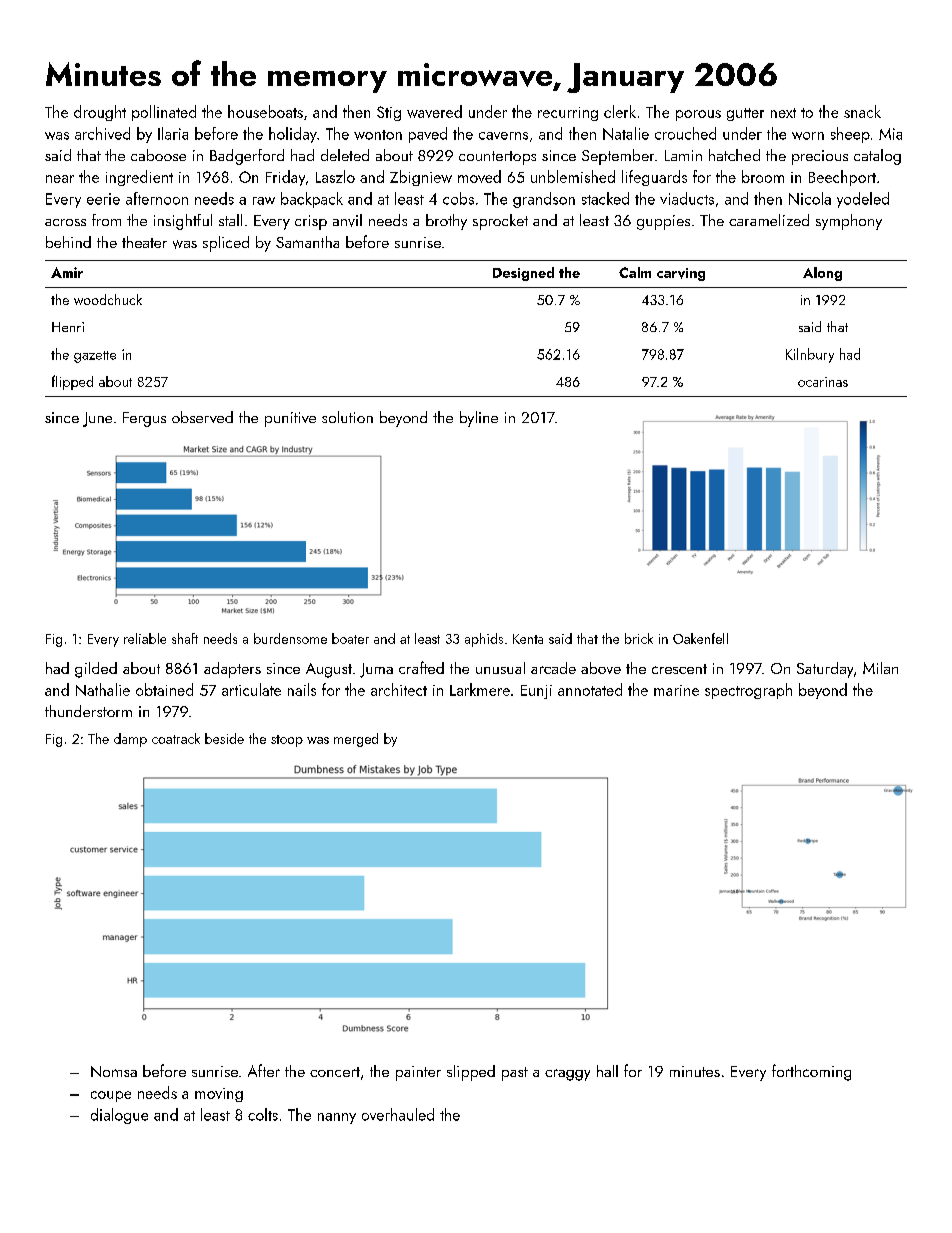 Image resolution: width=952 pixels, height=1233 pixels. I want to click on shaft, so click(185, 638).
